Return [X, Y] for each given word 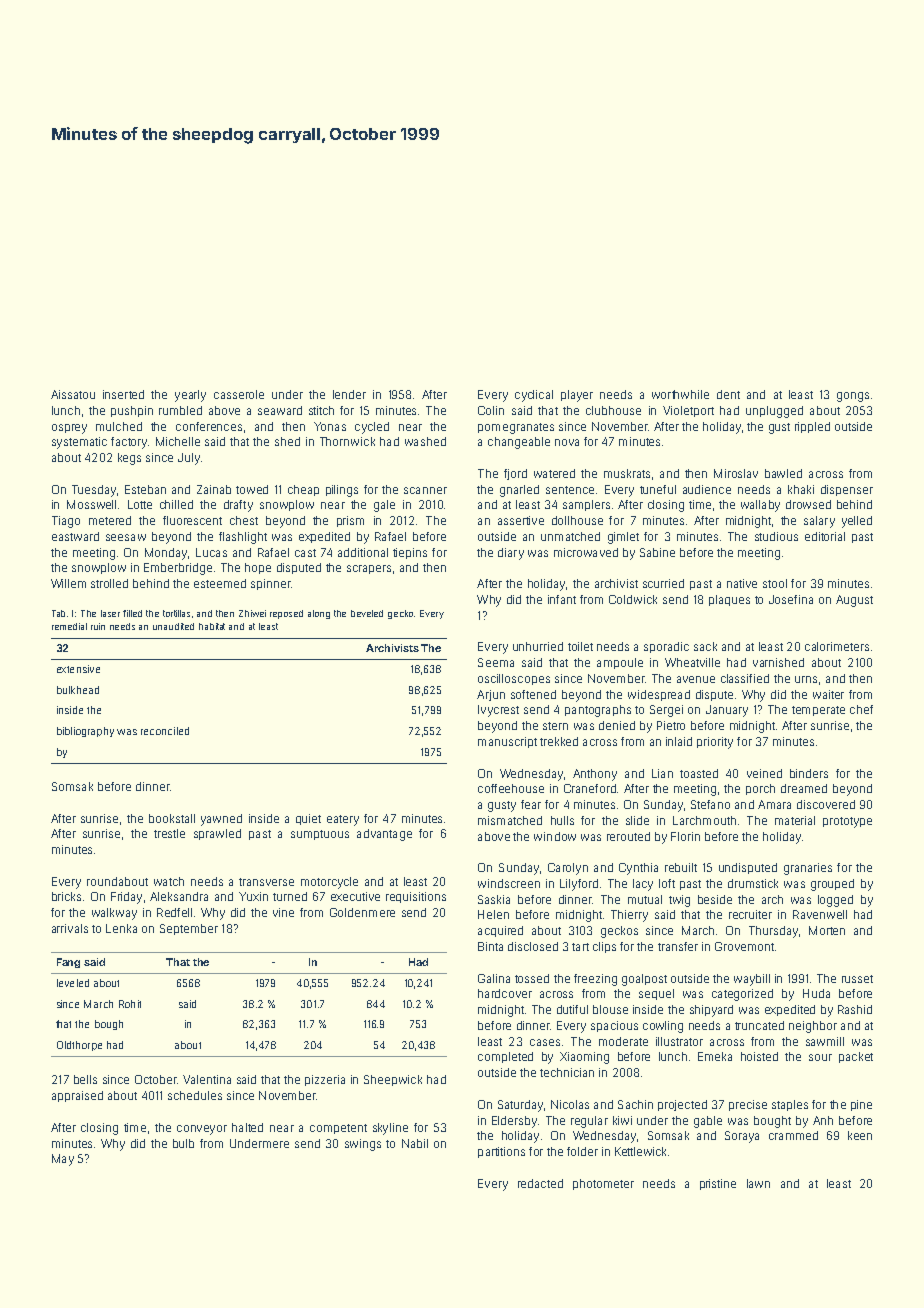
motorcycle [329, 883]
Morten [827, 930]
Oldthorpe [79, 1046]
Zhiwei [252, 613]
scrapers [369, 569]
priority [715, 743]
